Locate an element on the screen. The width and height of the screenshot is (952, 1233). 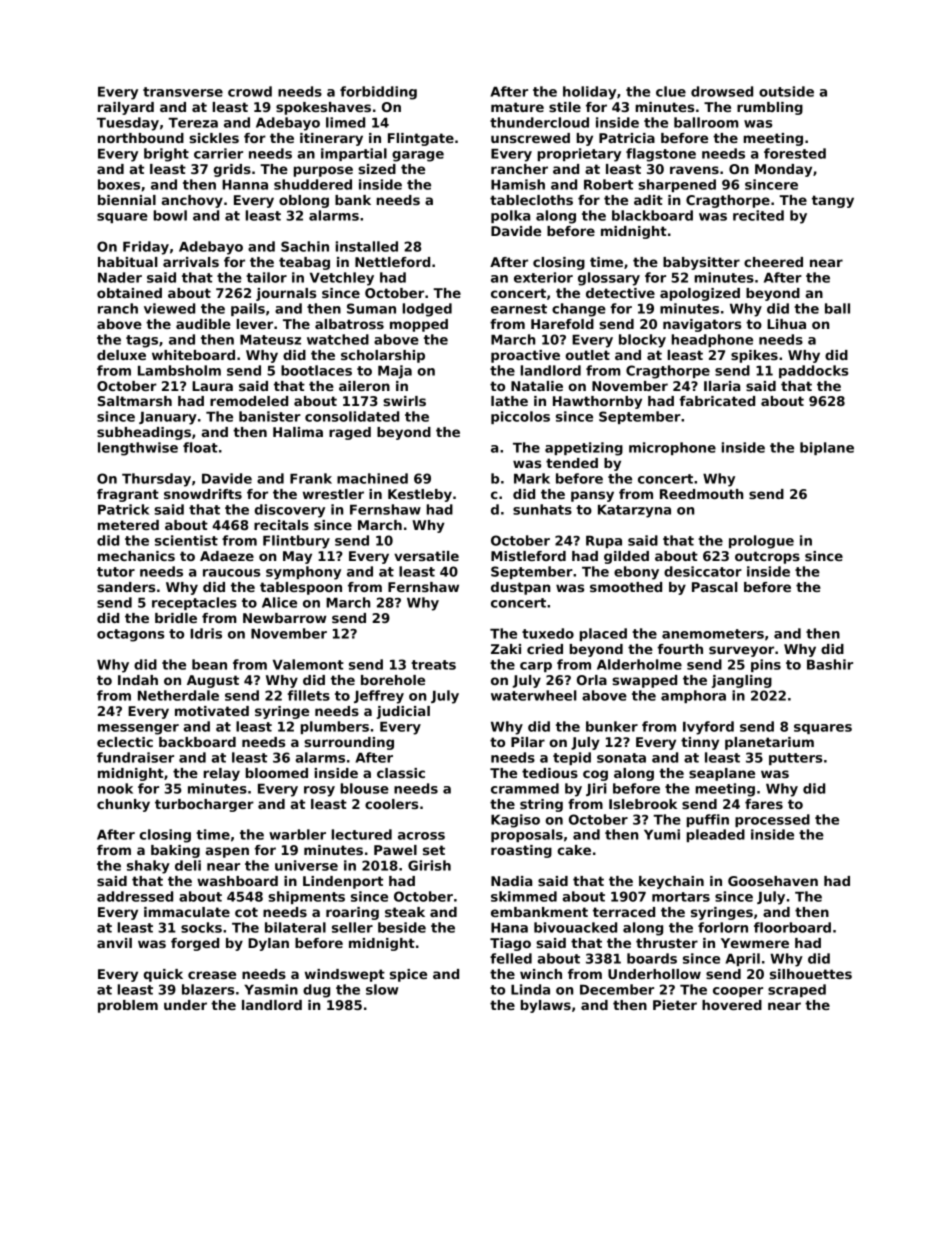
pleaded is located at coordinates (716, 835).
